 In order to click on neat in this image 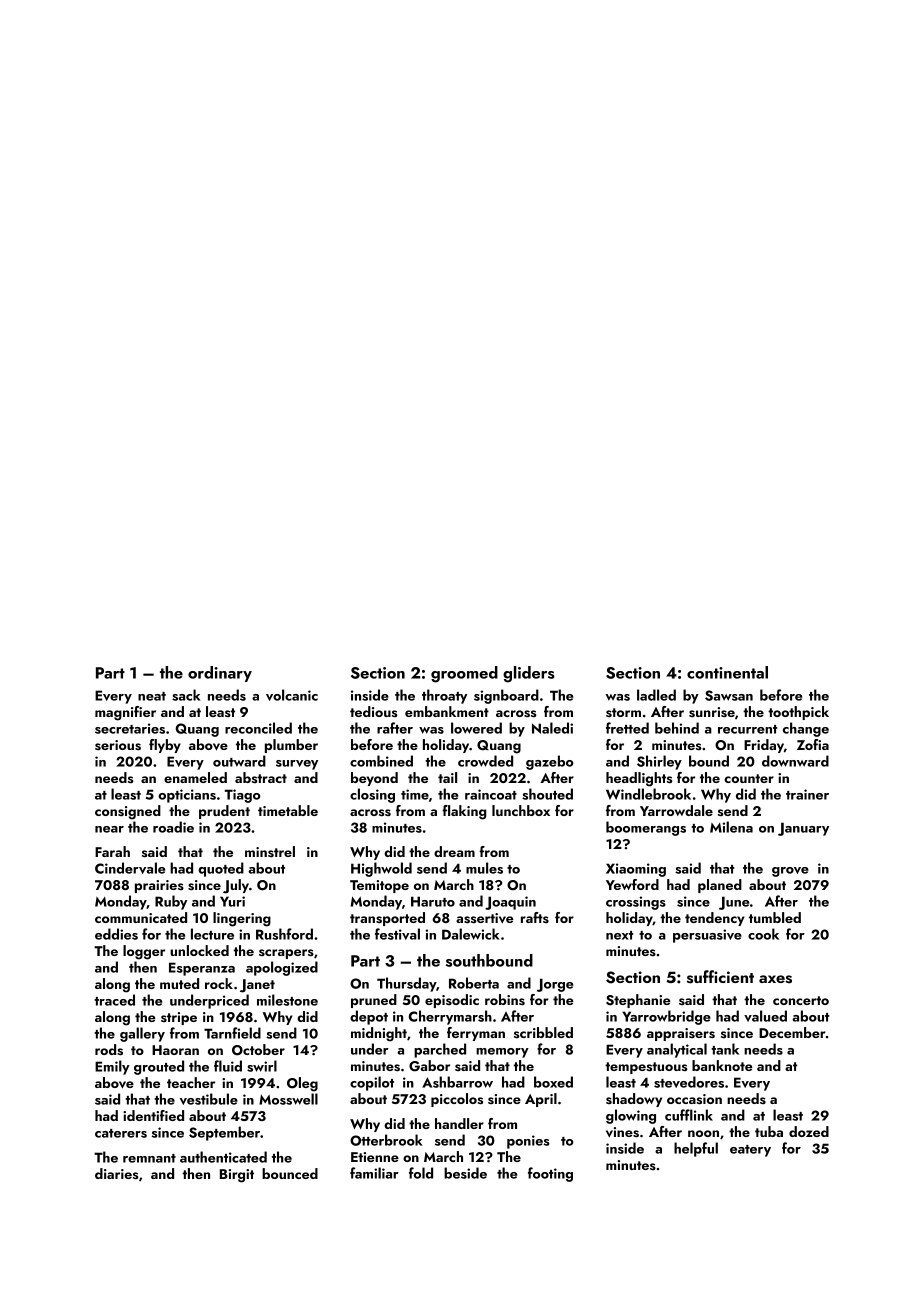, I will do `click(152, 696)`.
